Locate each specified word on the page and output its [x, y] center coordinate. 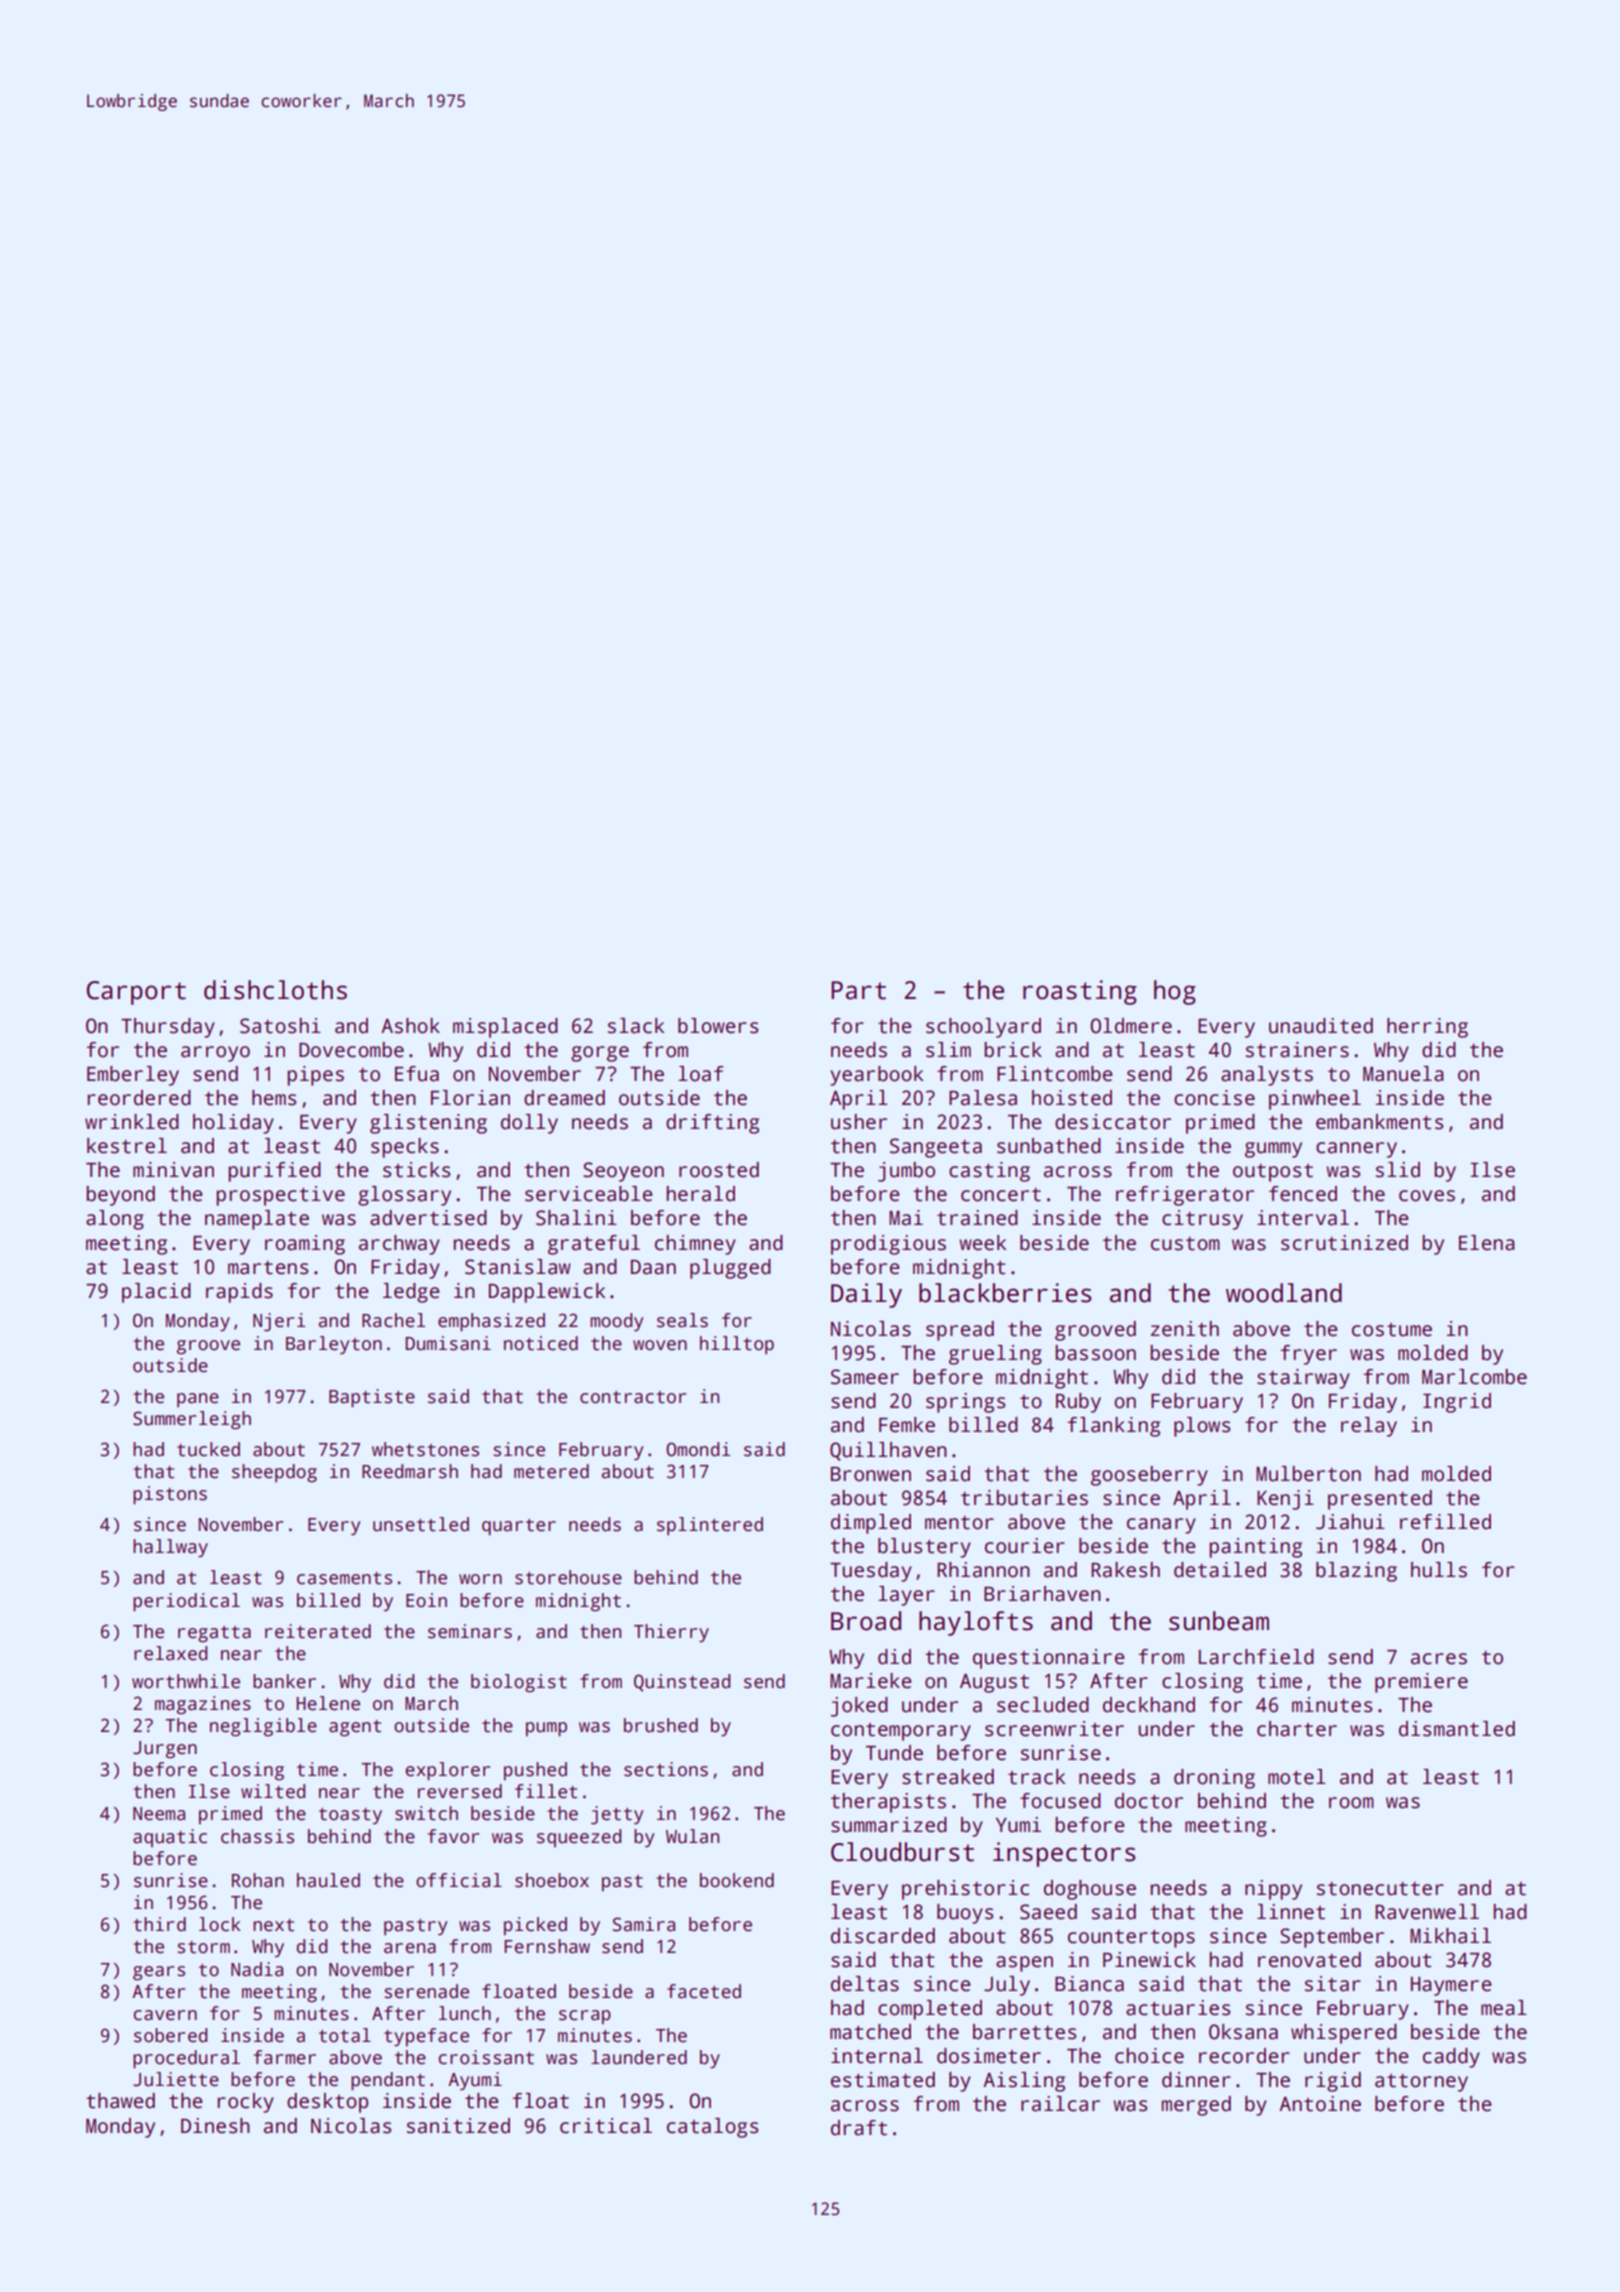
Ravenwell [1427, 1912]
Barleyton [334, 1345]
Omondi [698, 1449]
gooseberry [1149, 1476]
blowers [718, 1026]
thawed [120, 2101]
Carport [136, 993]
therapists [888, 1803]
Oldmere [1131, 1026]
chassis [257, 1836]
